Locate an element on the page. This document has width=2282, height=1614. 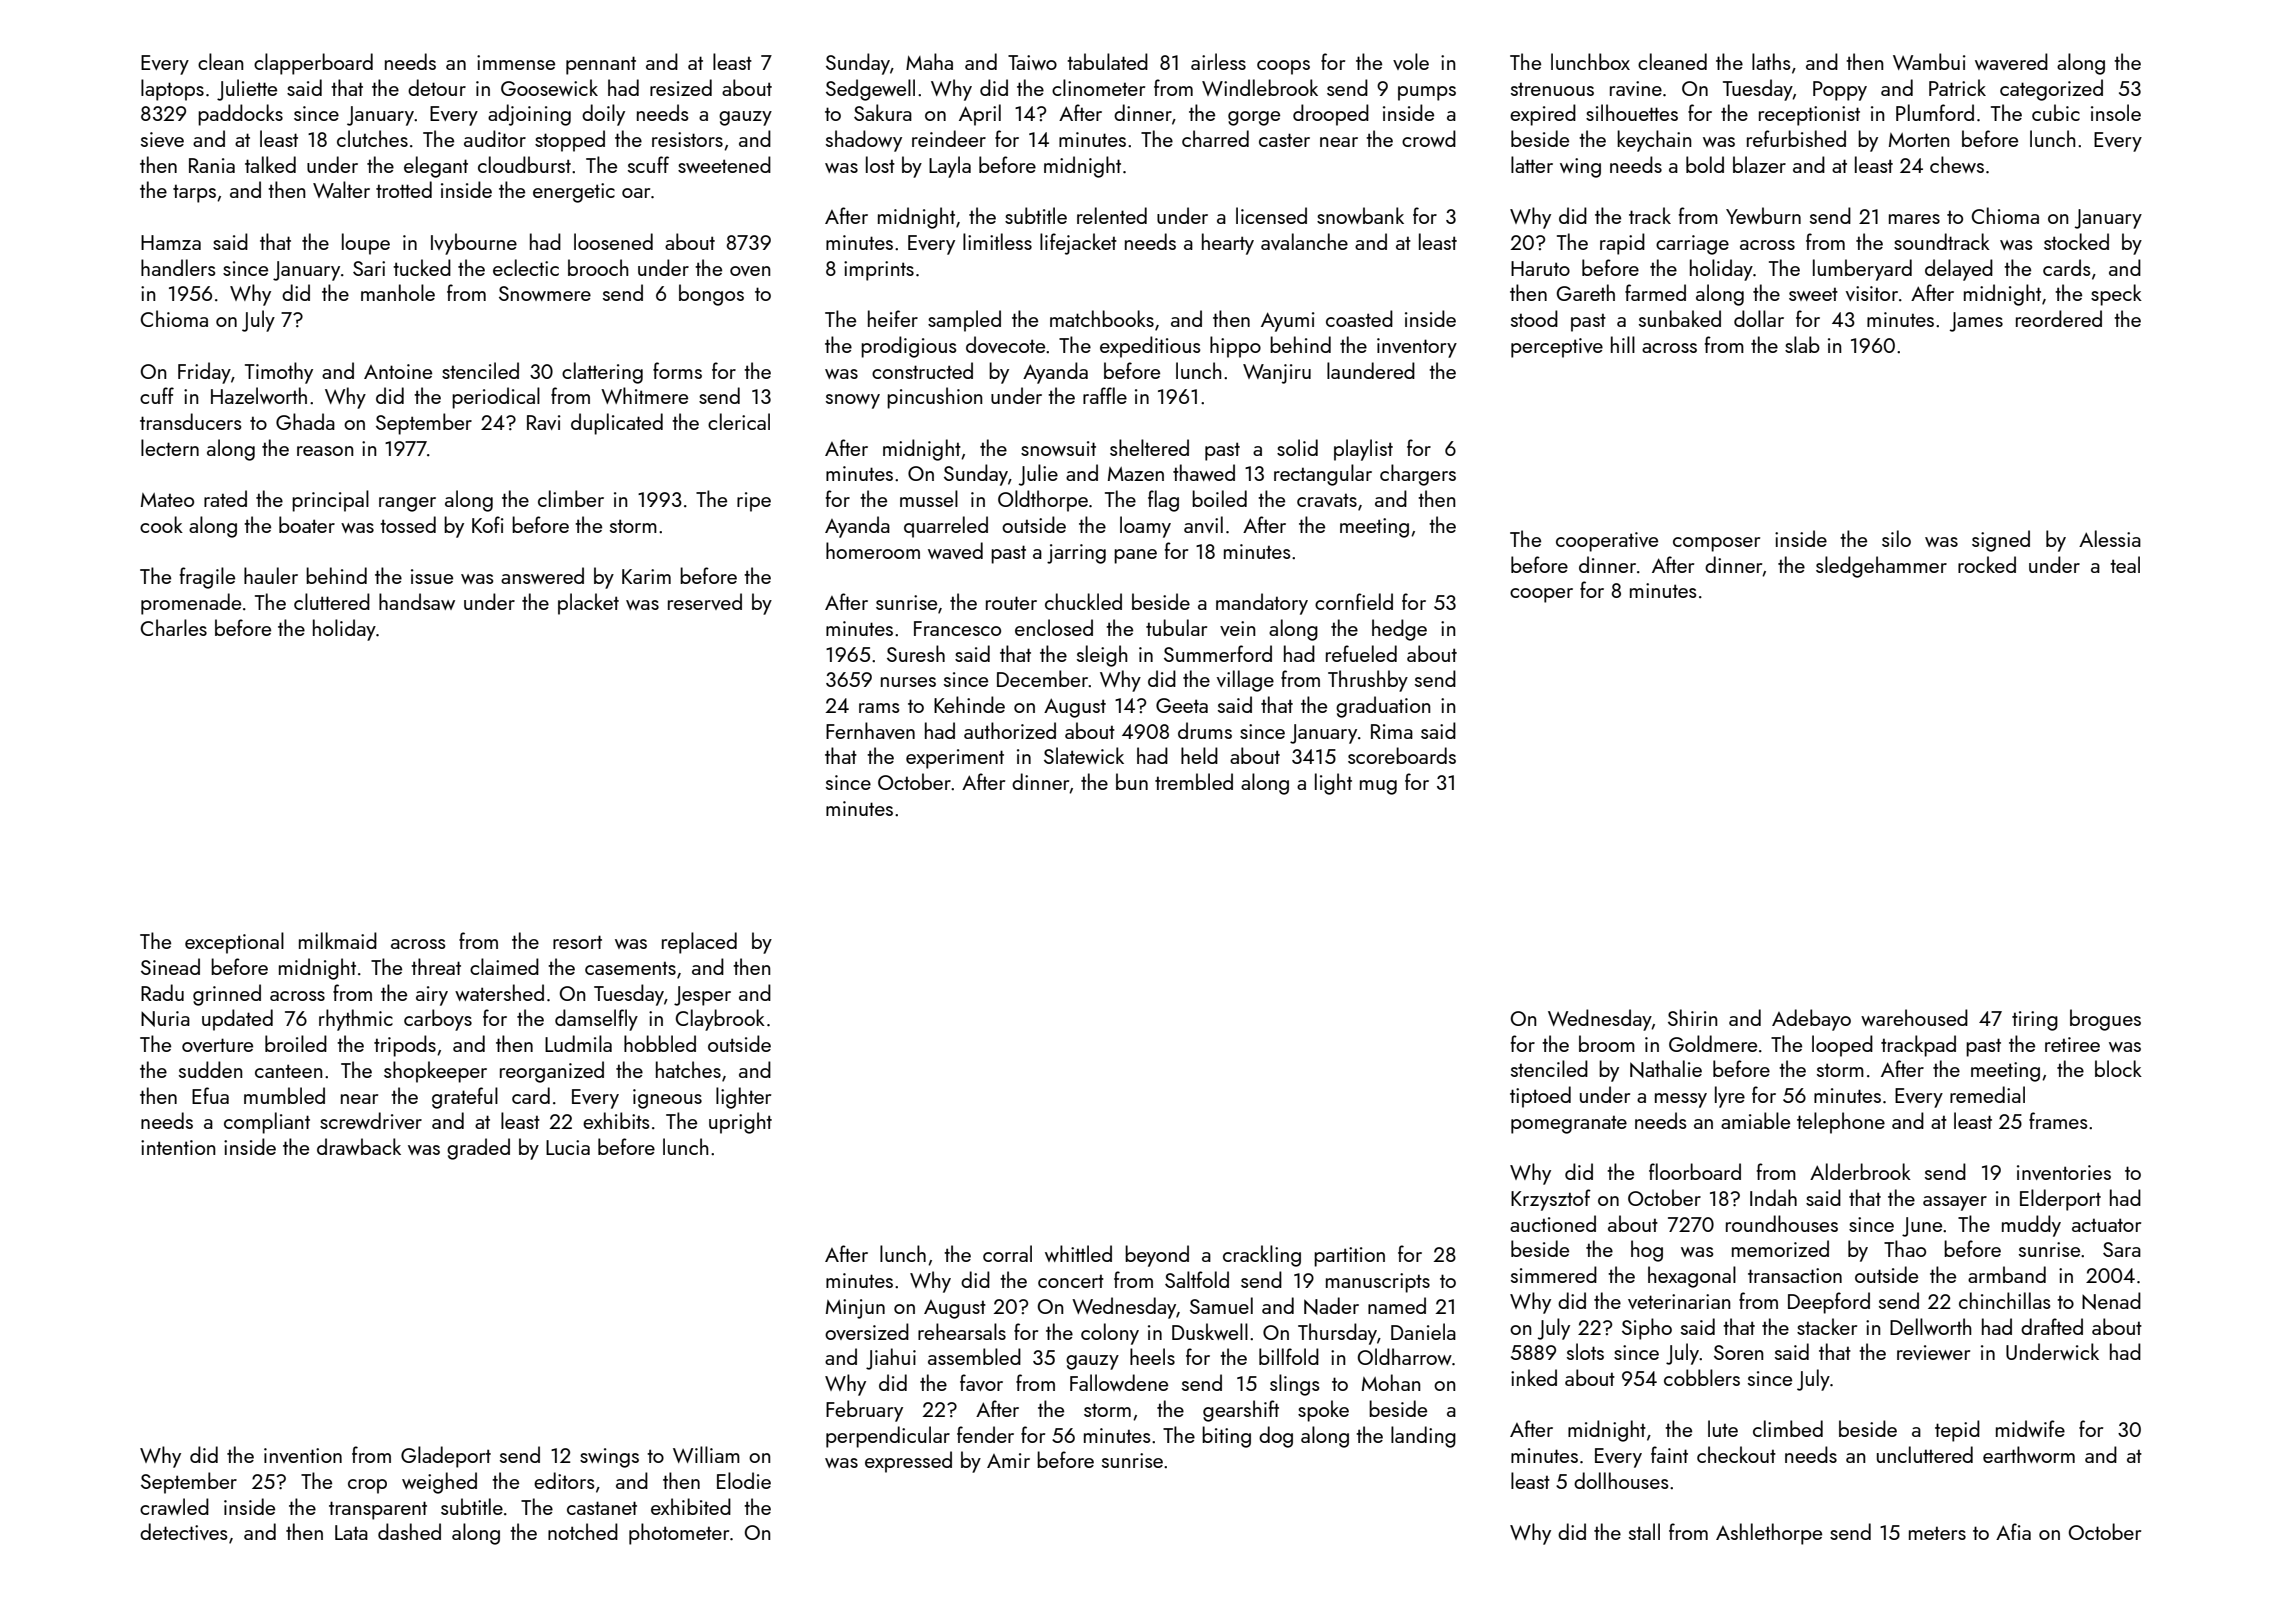
messy is located at coordinates (1681, 1100).
